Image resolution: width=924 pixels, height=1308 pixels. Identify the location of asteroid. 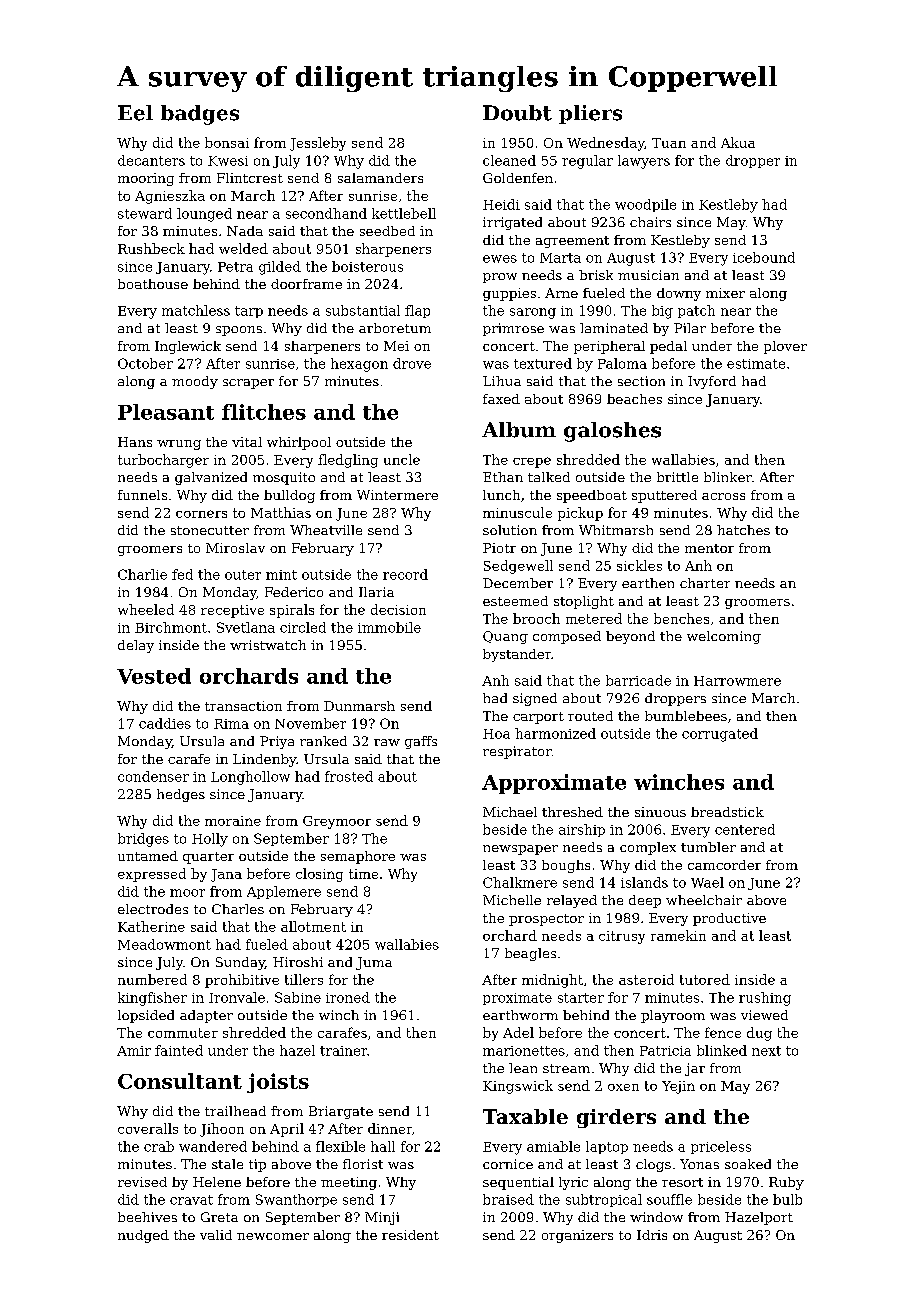
(646, 979).
